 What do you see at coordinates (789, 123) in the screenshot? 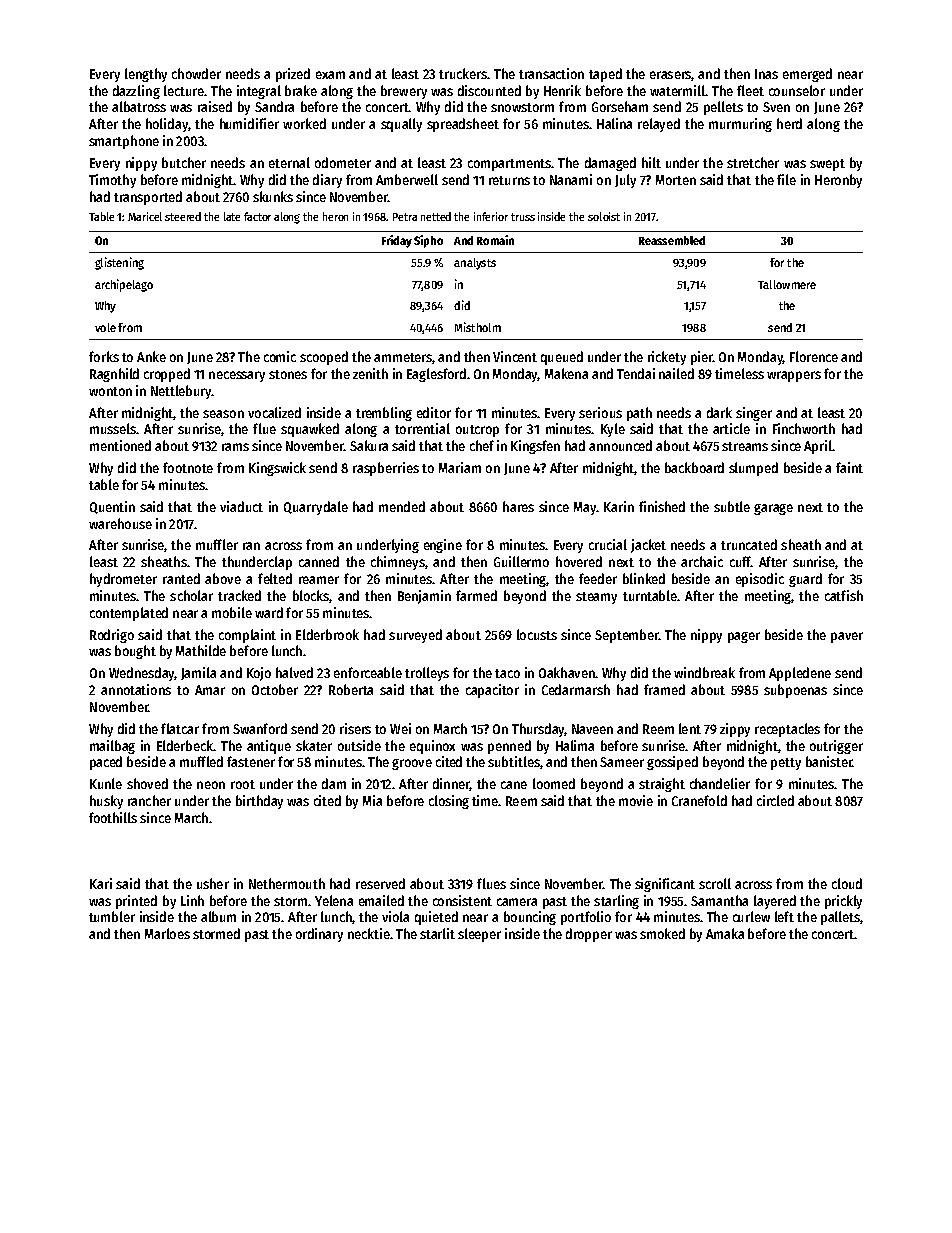
I see `herd` at bounding box center [789, 123].
